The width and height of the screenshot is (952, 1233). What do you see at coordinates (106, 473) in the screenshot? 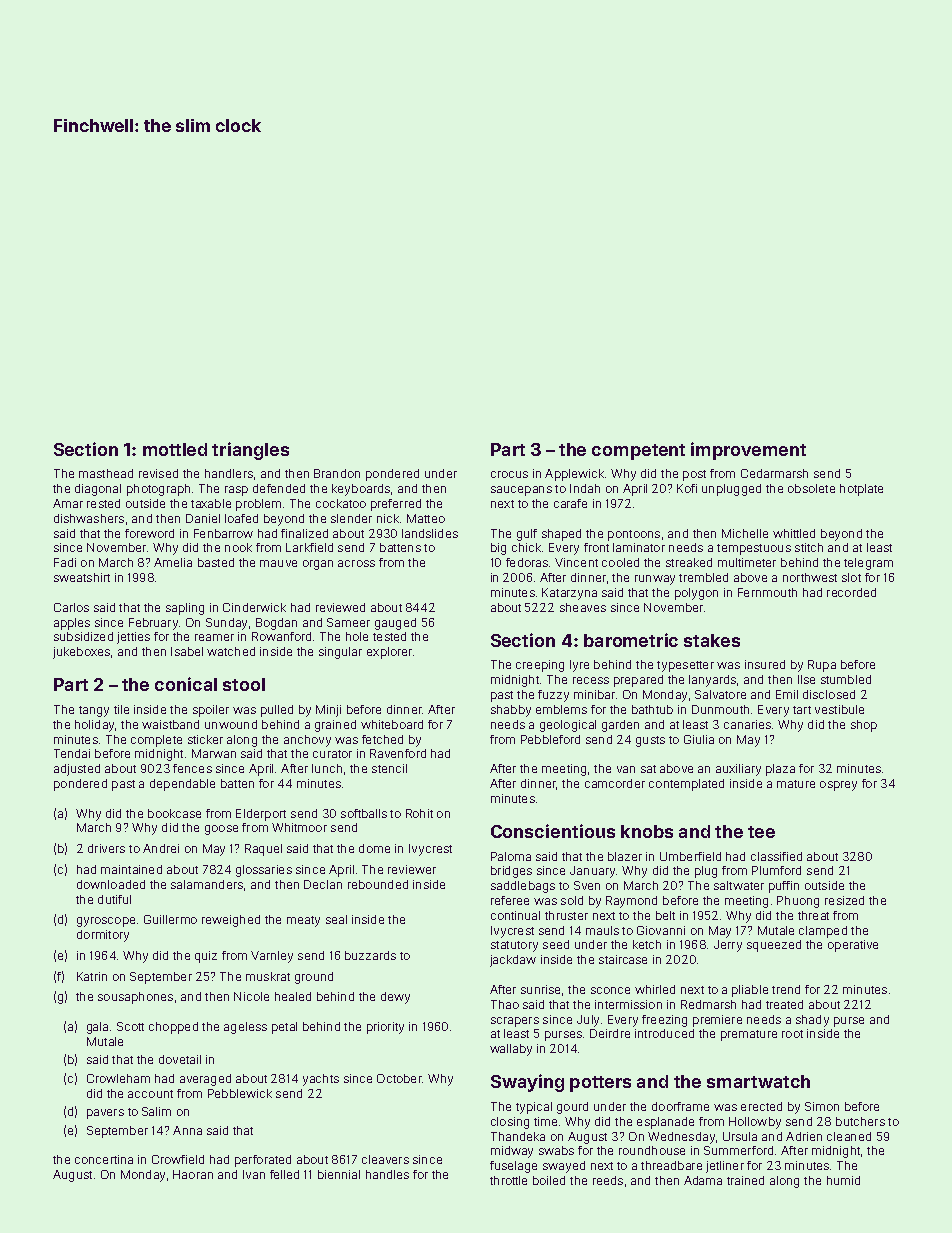
I see `masthead` at bounding box center [106, 473].
